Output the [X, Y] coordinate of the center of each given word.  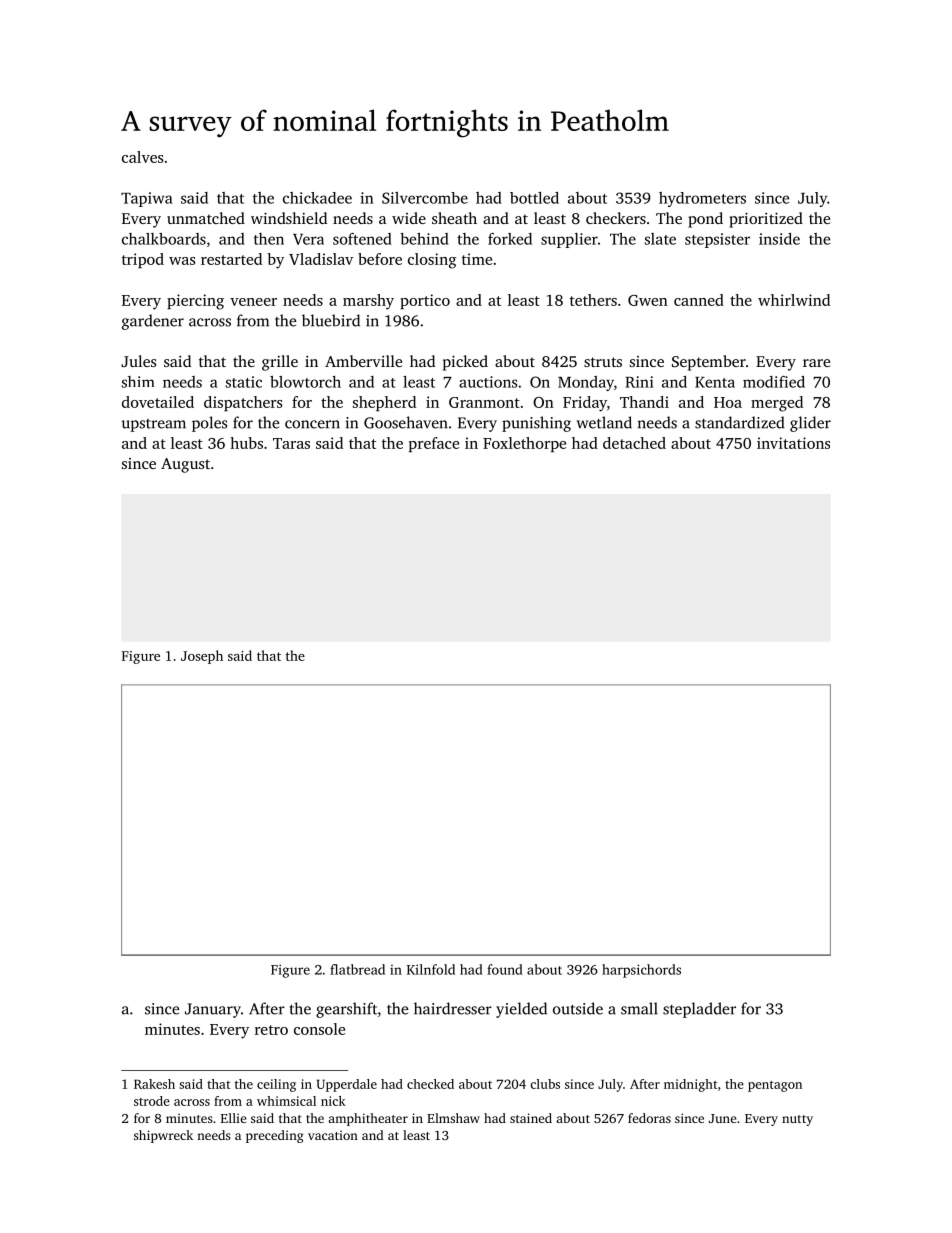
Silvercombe [425, 198]
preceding [274, 1136]
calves [142, 157]
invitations [793, 443]
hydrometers [702, 199]
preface [434, 444]
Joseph [202, 657]
